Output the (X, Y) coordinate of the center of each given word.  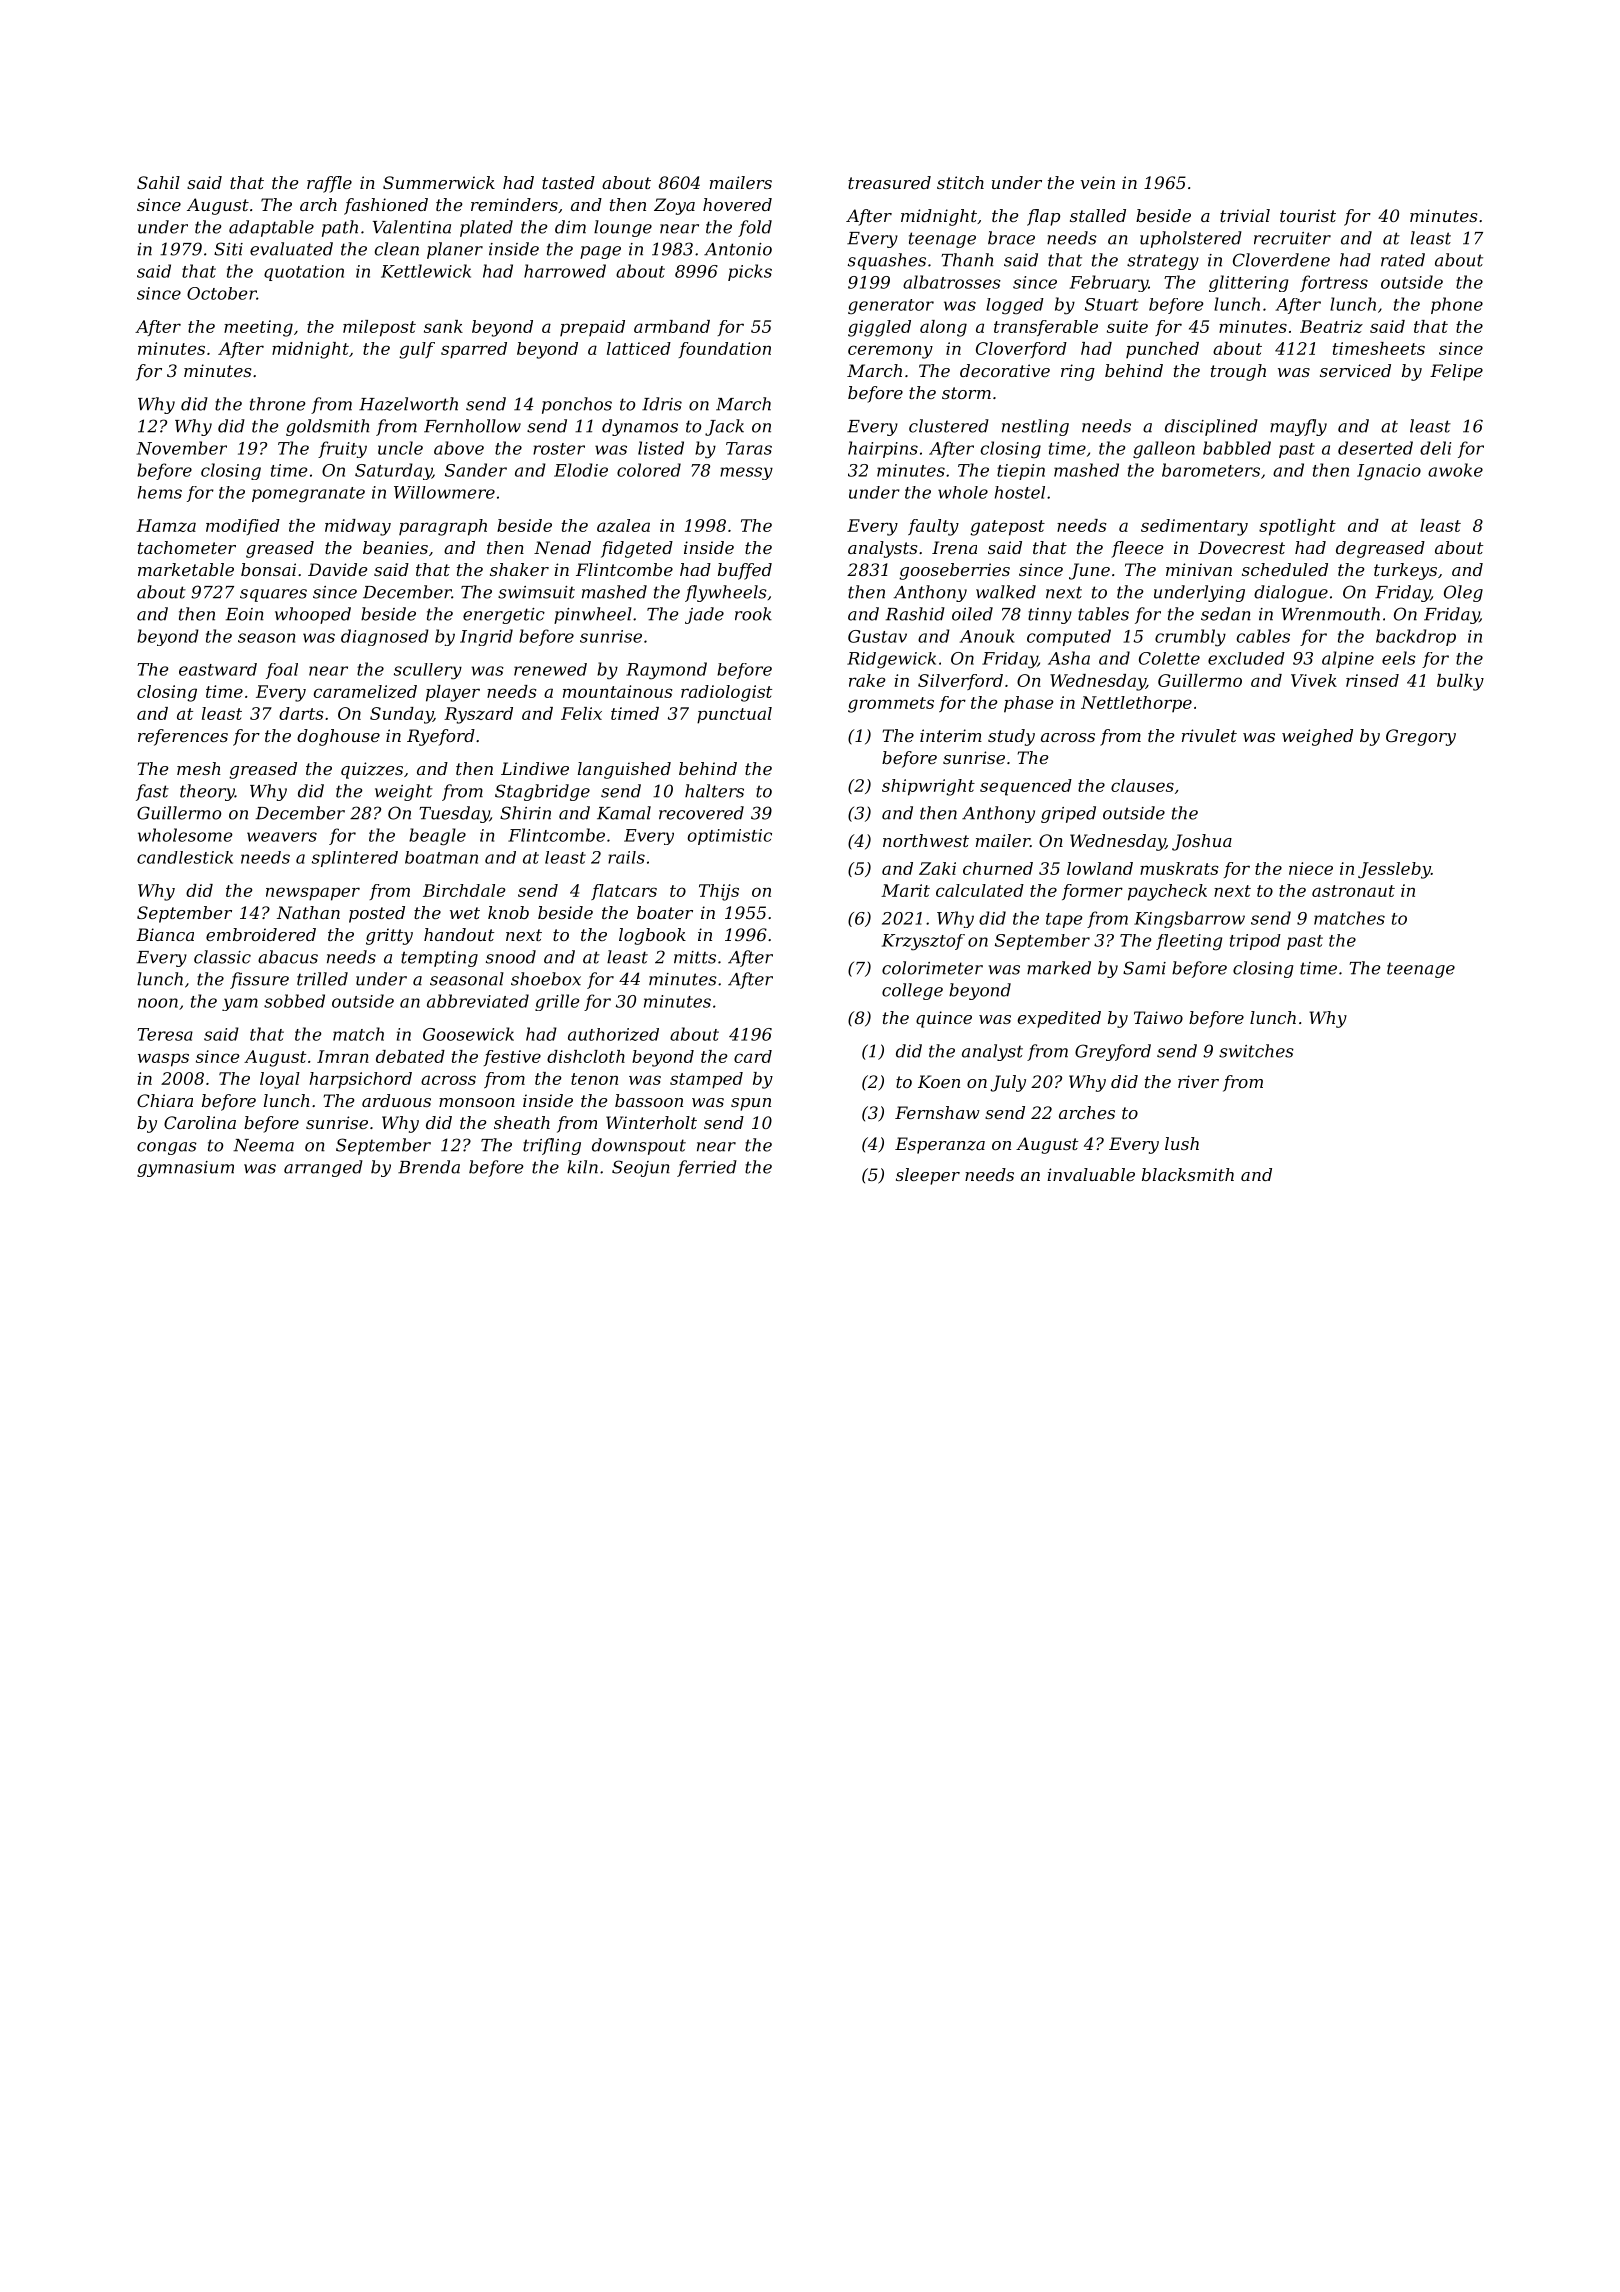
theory (207, 792)
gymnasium (185, 1169)
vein (1098, 182)
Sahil (158, 182)
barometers (1211, 470)
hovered (737, 204)
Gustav (877, 636)
